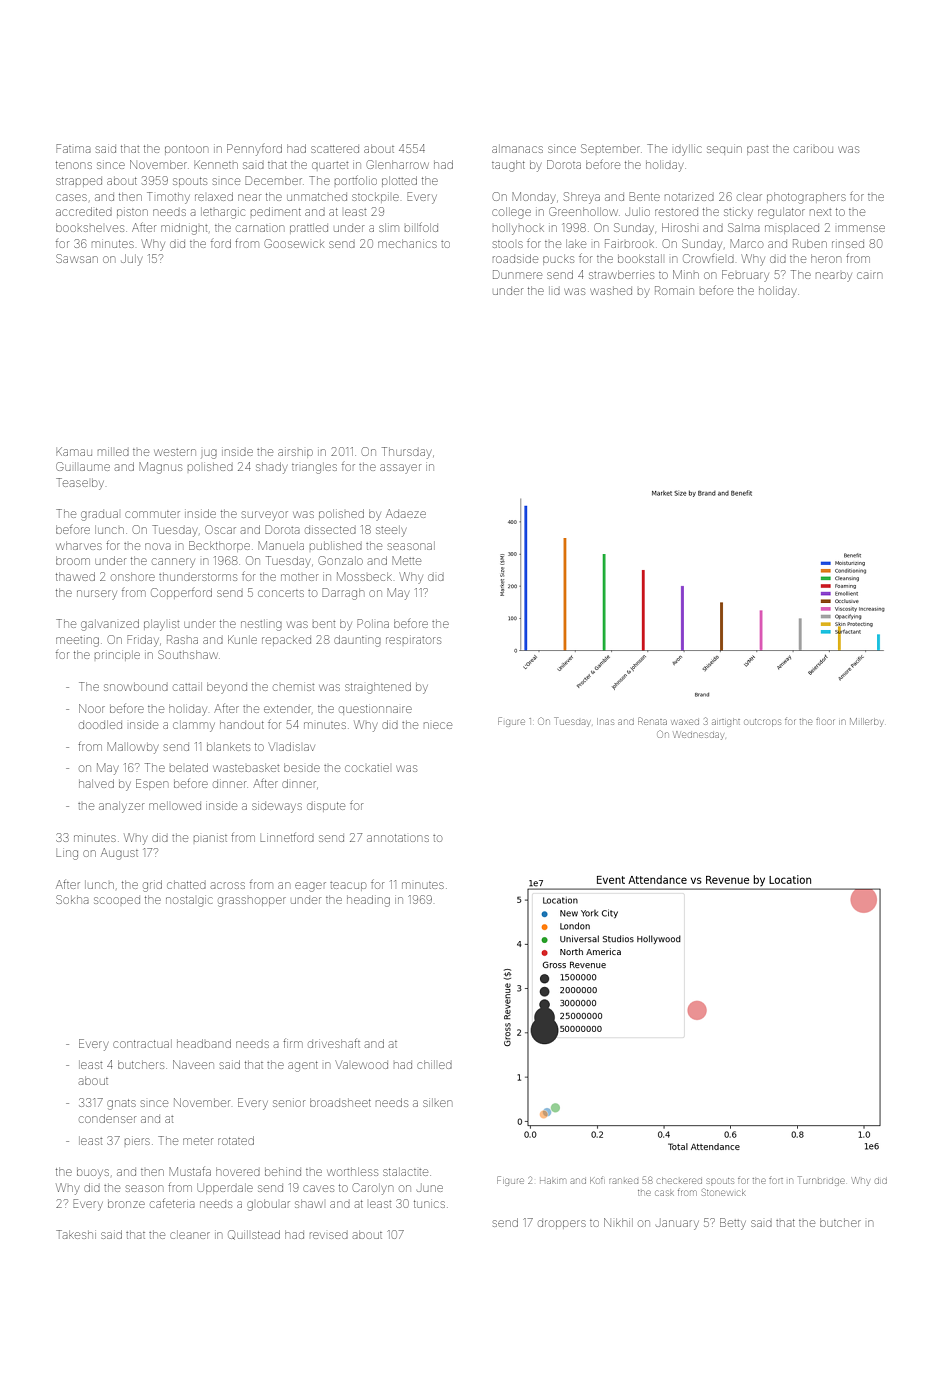 The height and width of the image is (1373, 948). What do you see at coordinates (168, 198) in the image?
I see `Timothy` at bounding box center [168, 198].
